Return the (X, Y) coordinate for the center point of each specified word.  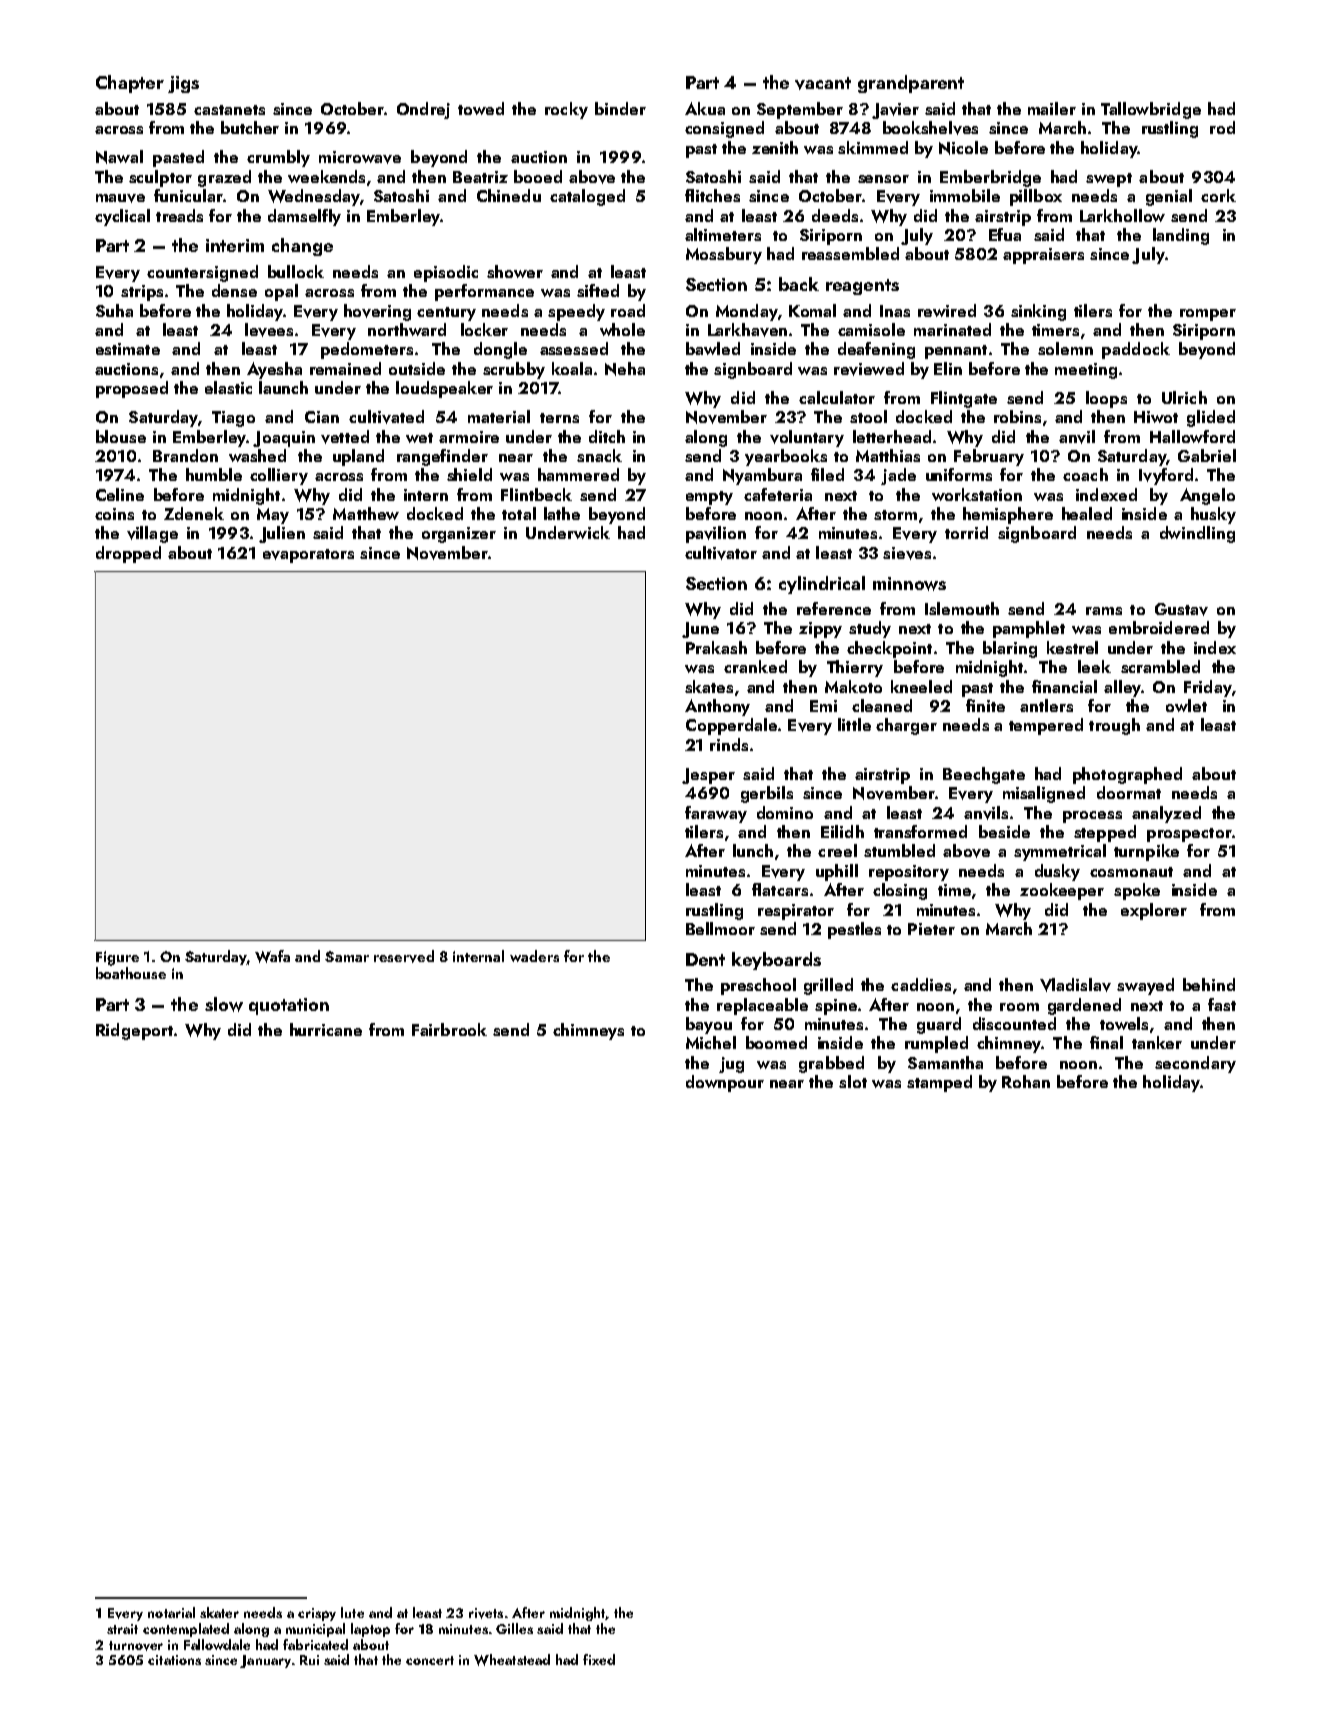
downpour (725, 1083)
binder (620, 108)
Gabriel (1207, 455)
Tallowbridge (1151, 110)
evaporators (308, 556)
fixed (599, 1659)
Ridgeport (134, 1031)
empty (709, 498)
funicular (188, 195)
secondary (1195, 1064)
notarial (171, 1612)
